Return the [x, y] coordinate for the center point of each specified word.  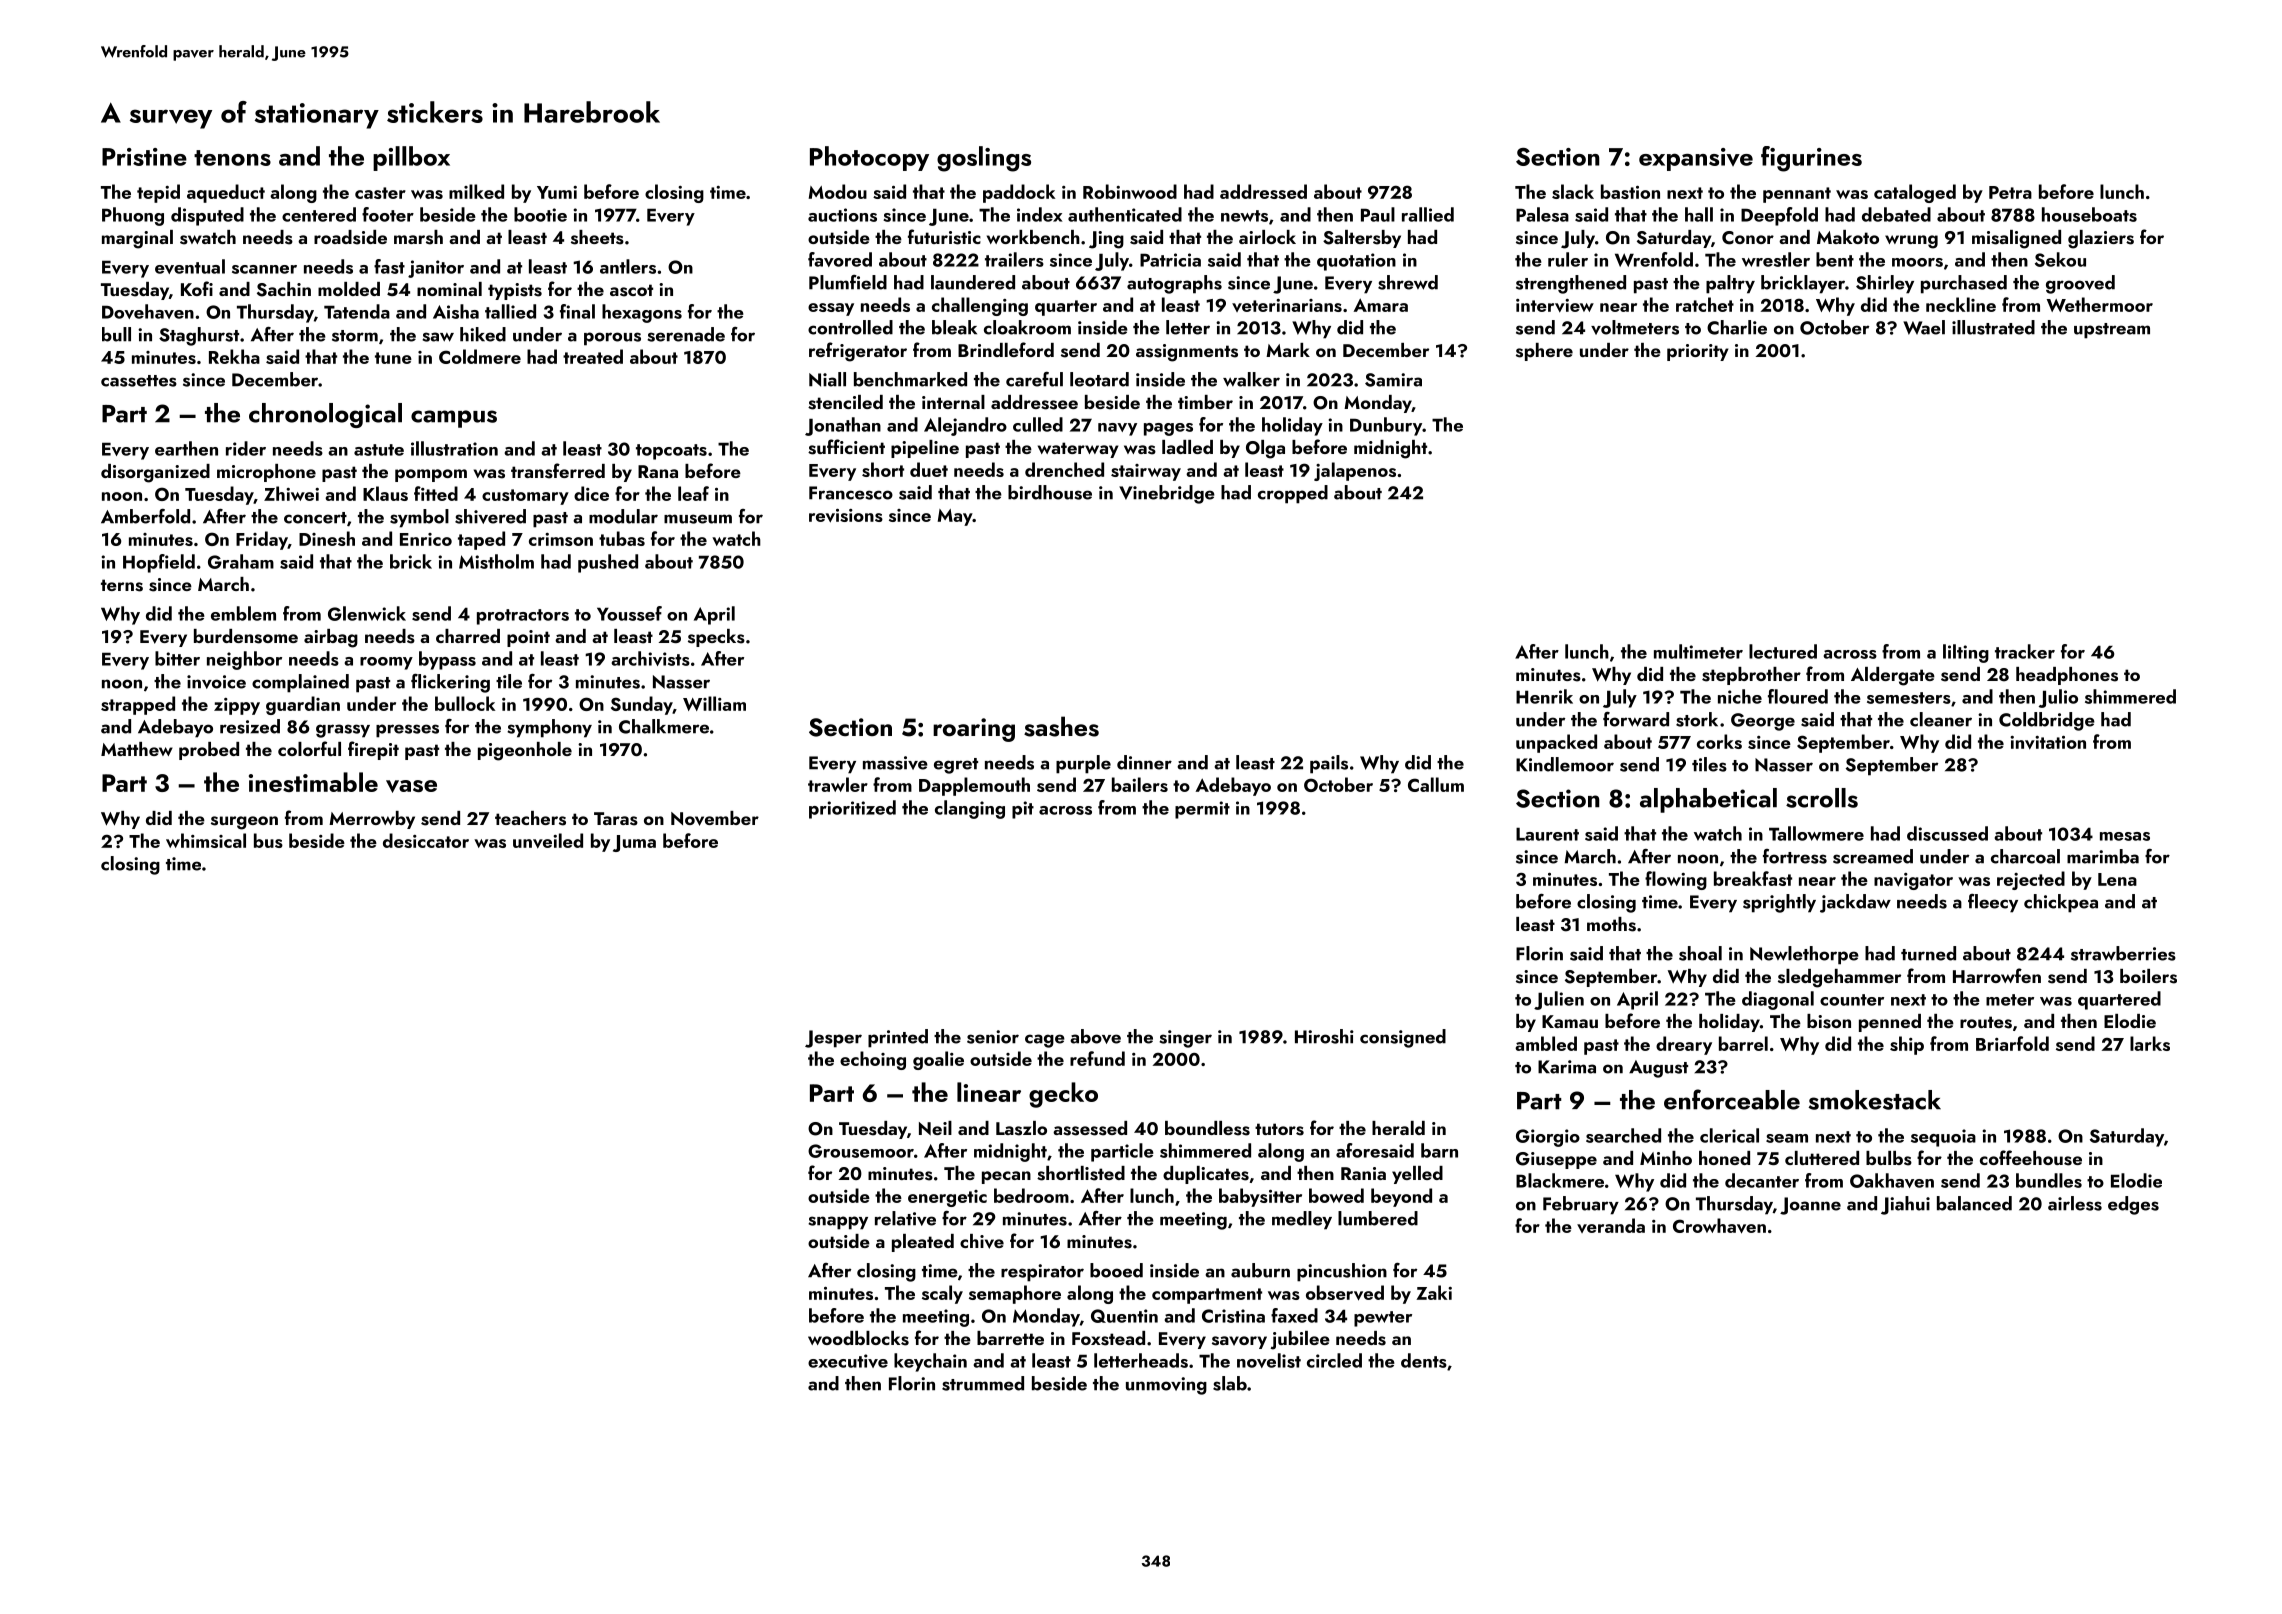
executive [848, 1361]
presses [407, 731]
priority [1698, 352]
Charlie [1737, 327]
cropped [1293, 494]
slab [1230, 1383]
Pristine [144, 157]
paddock [1019, 193]
